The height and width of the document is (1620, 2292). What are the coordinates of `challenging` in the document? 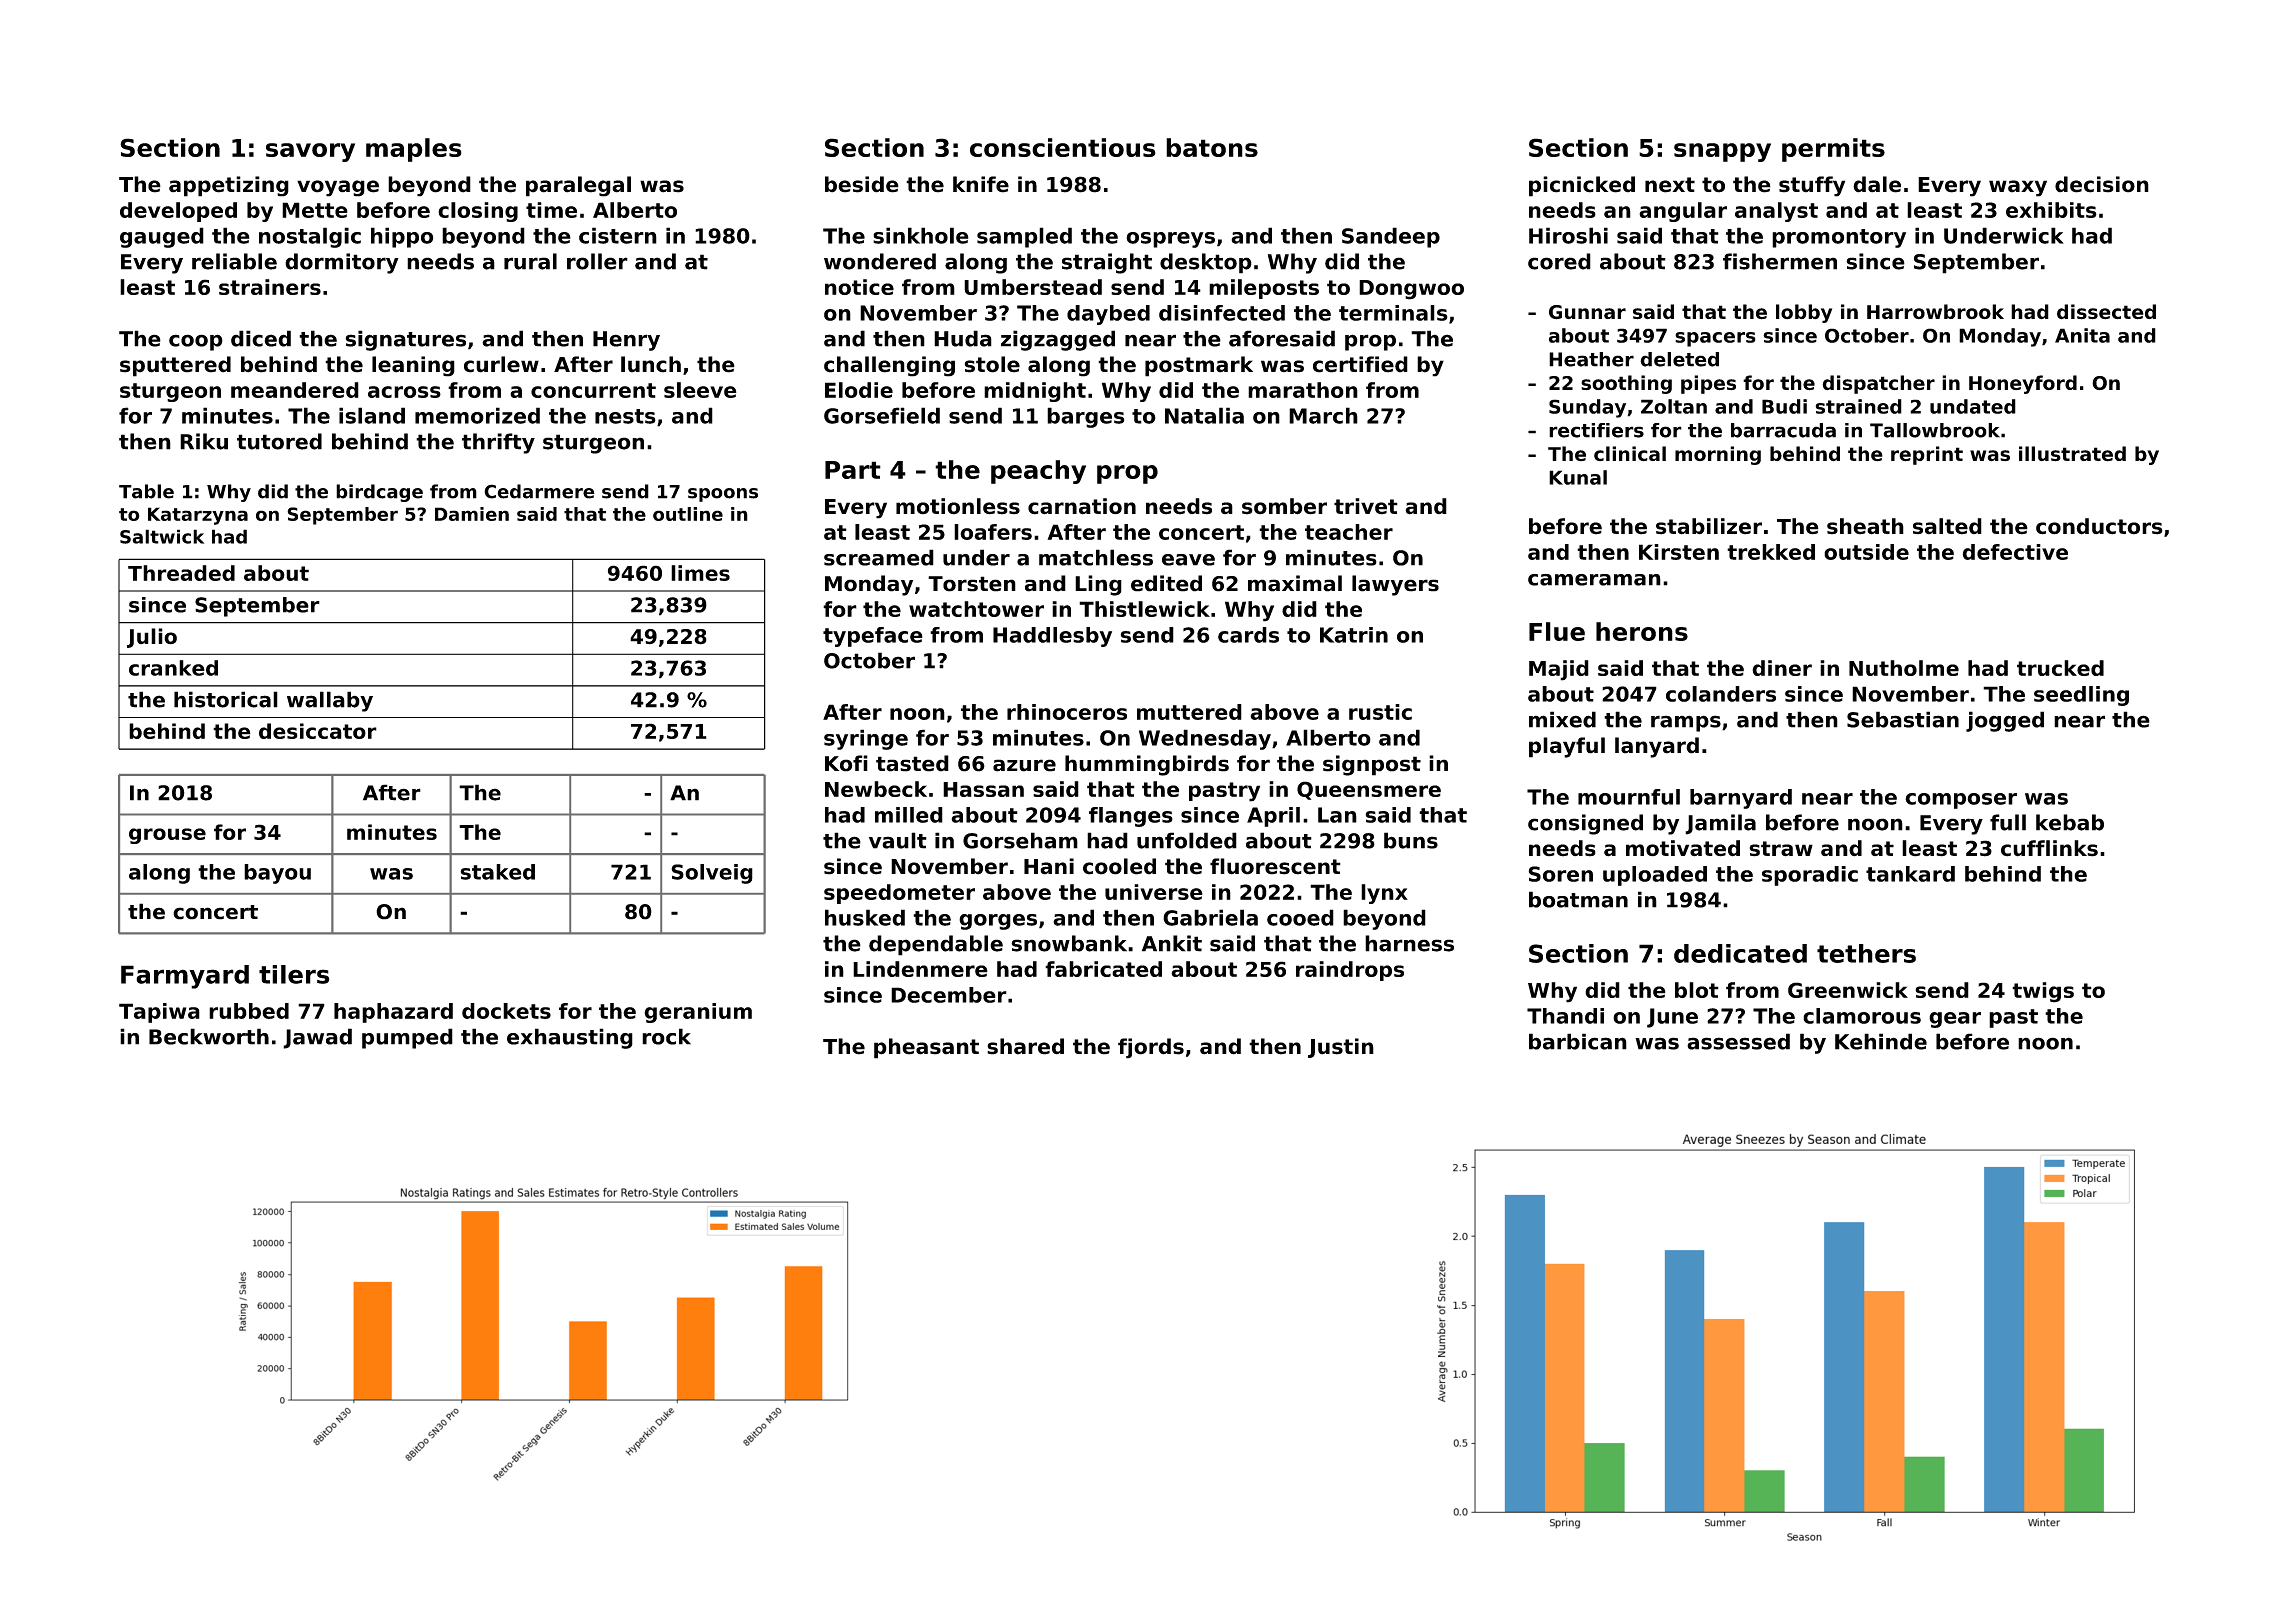 It's located at (889, 366).
